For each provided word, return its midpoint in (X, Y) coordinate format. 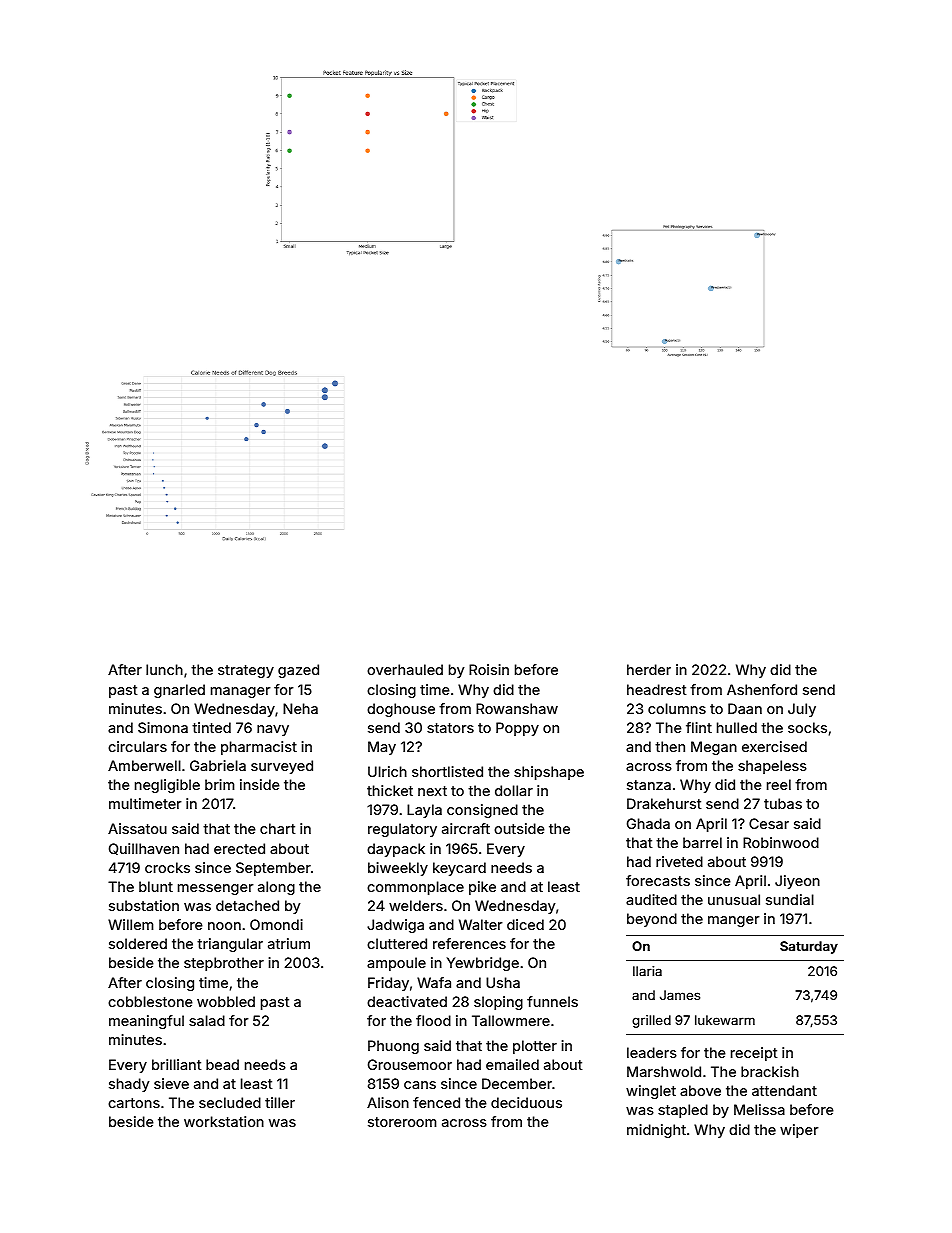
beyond (652, 920)
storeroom (402, 1122)
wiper (799, 1131)
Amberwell (144, 765)
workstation (224, 1121)
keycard (459, 869)
